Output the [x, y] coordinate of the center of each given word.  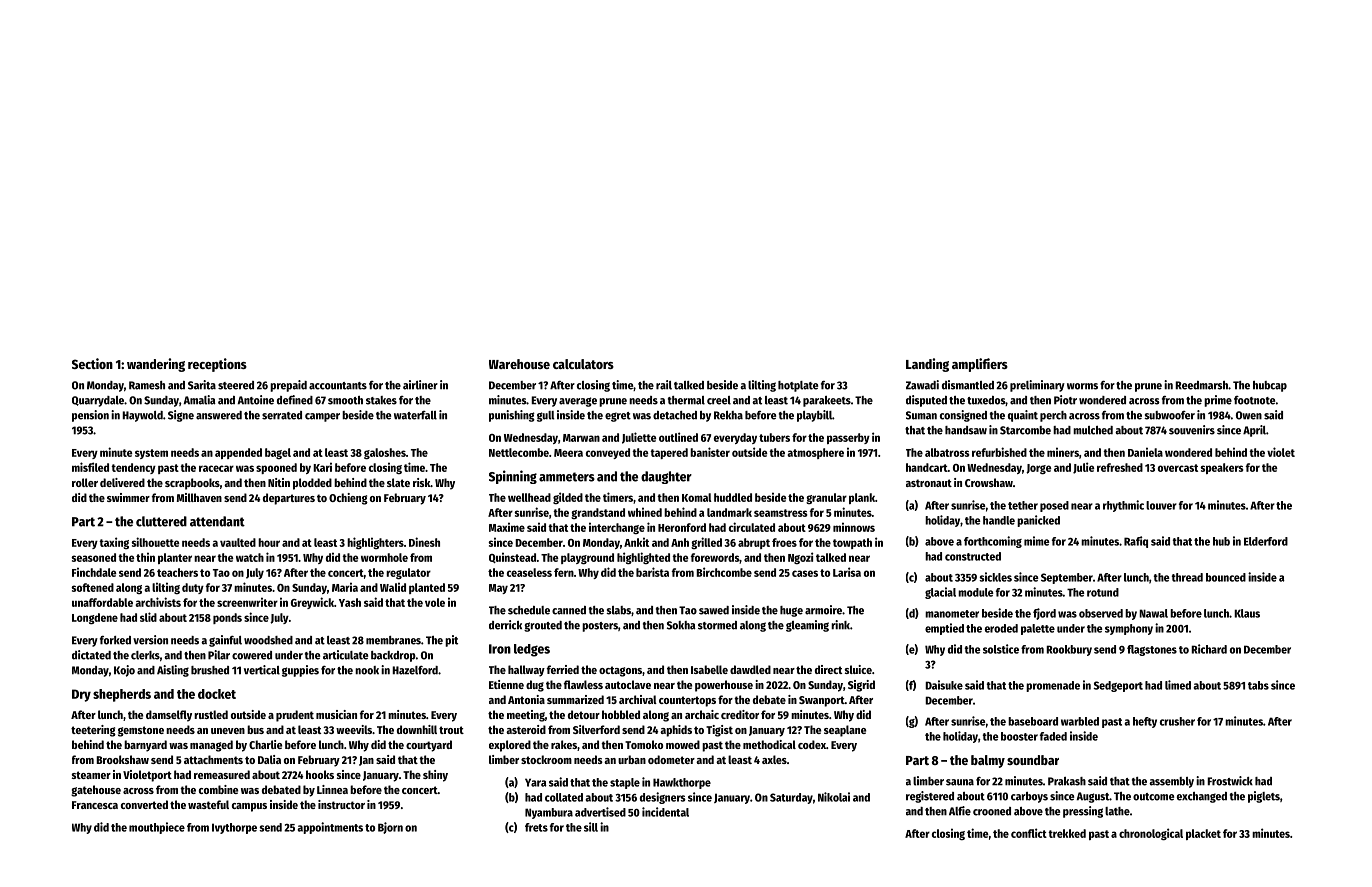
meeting [526, 716]
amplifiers [980, 365]
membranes [393, 640]
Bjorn [390, 828]
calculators [583, 364]
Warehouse [519, 364]
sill [591, 827]
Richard [1209, 649]
